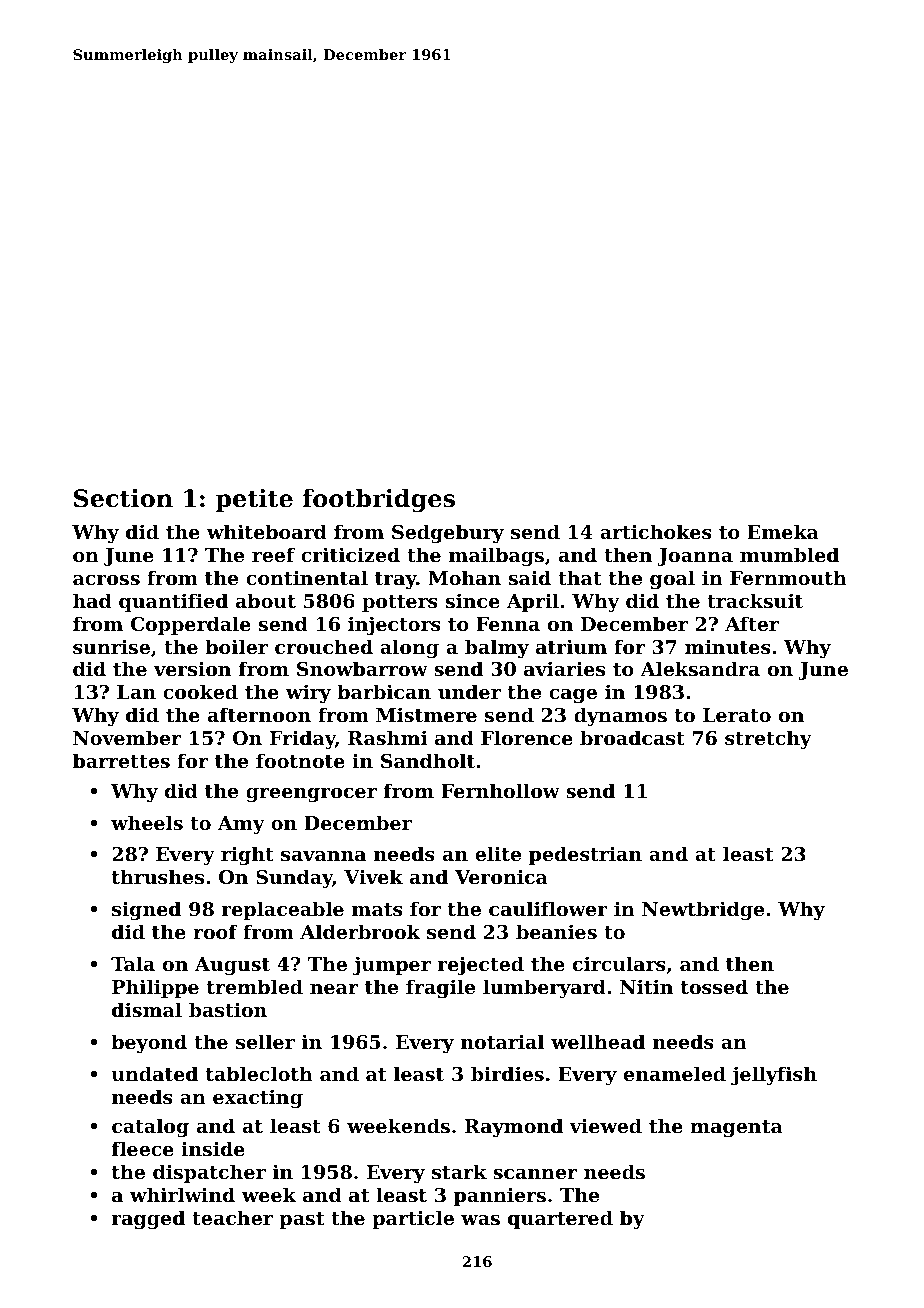 The height and width of the screenshot is (1308, 924). What do you see at coordinates (123, 498) in the screenshot?
I see `Section` at bounding box center [123, 498].
